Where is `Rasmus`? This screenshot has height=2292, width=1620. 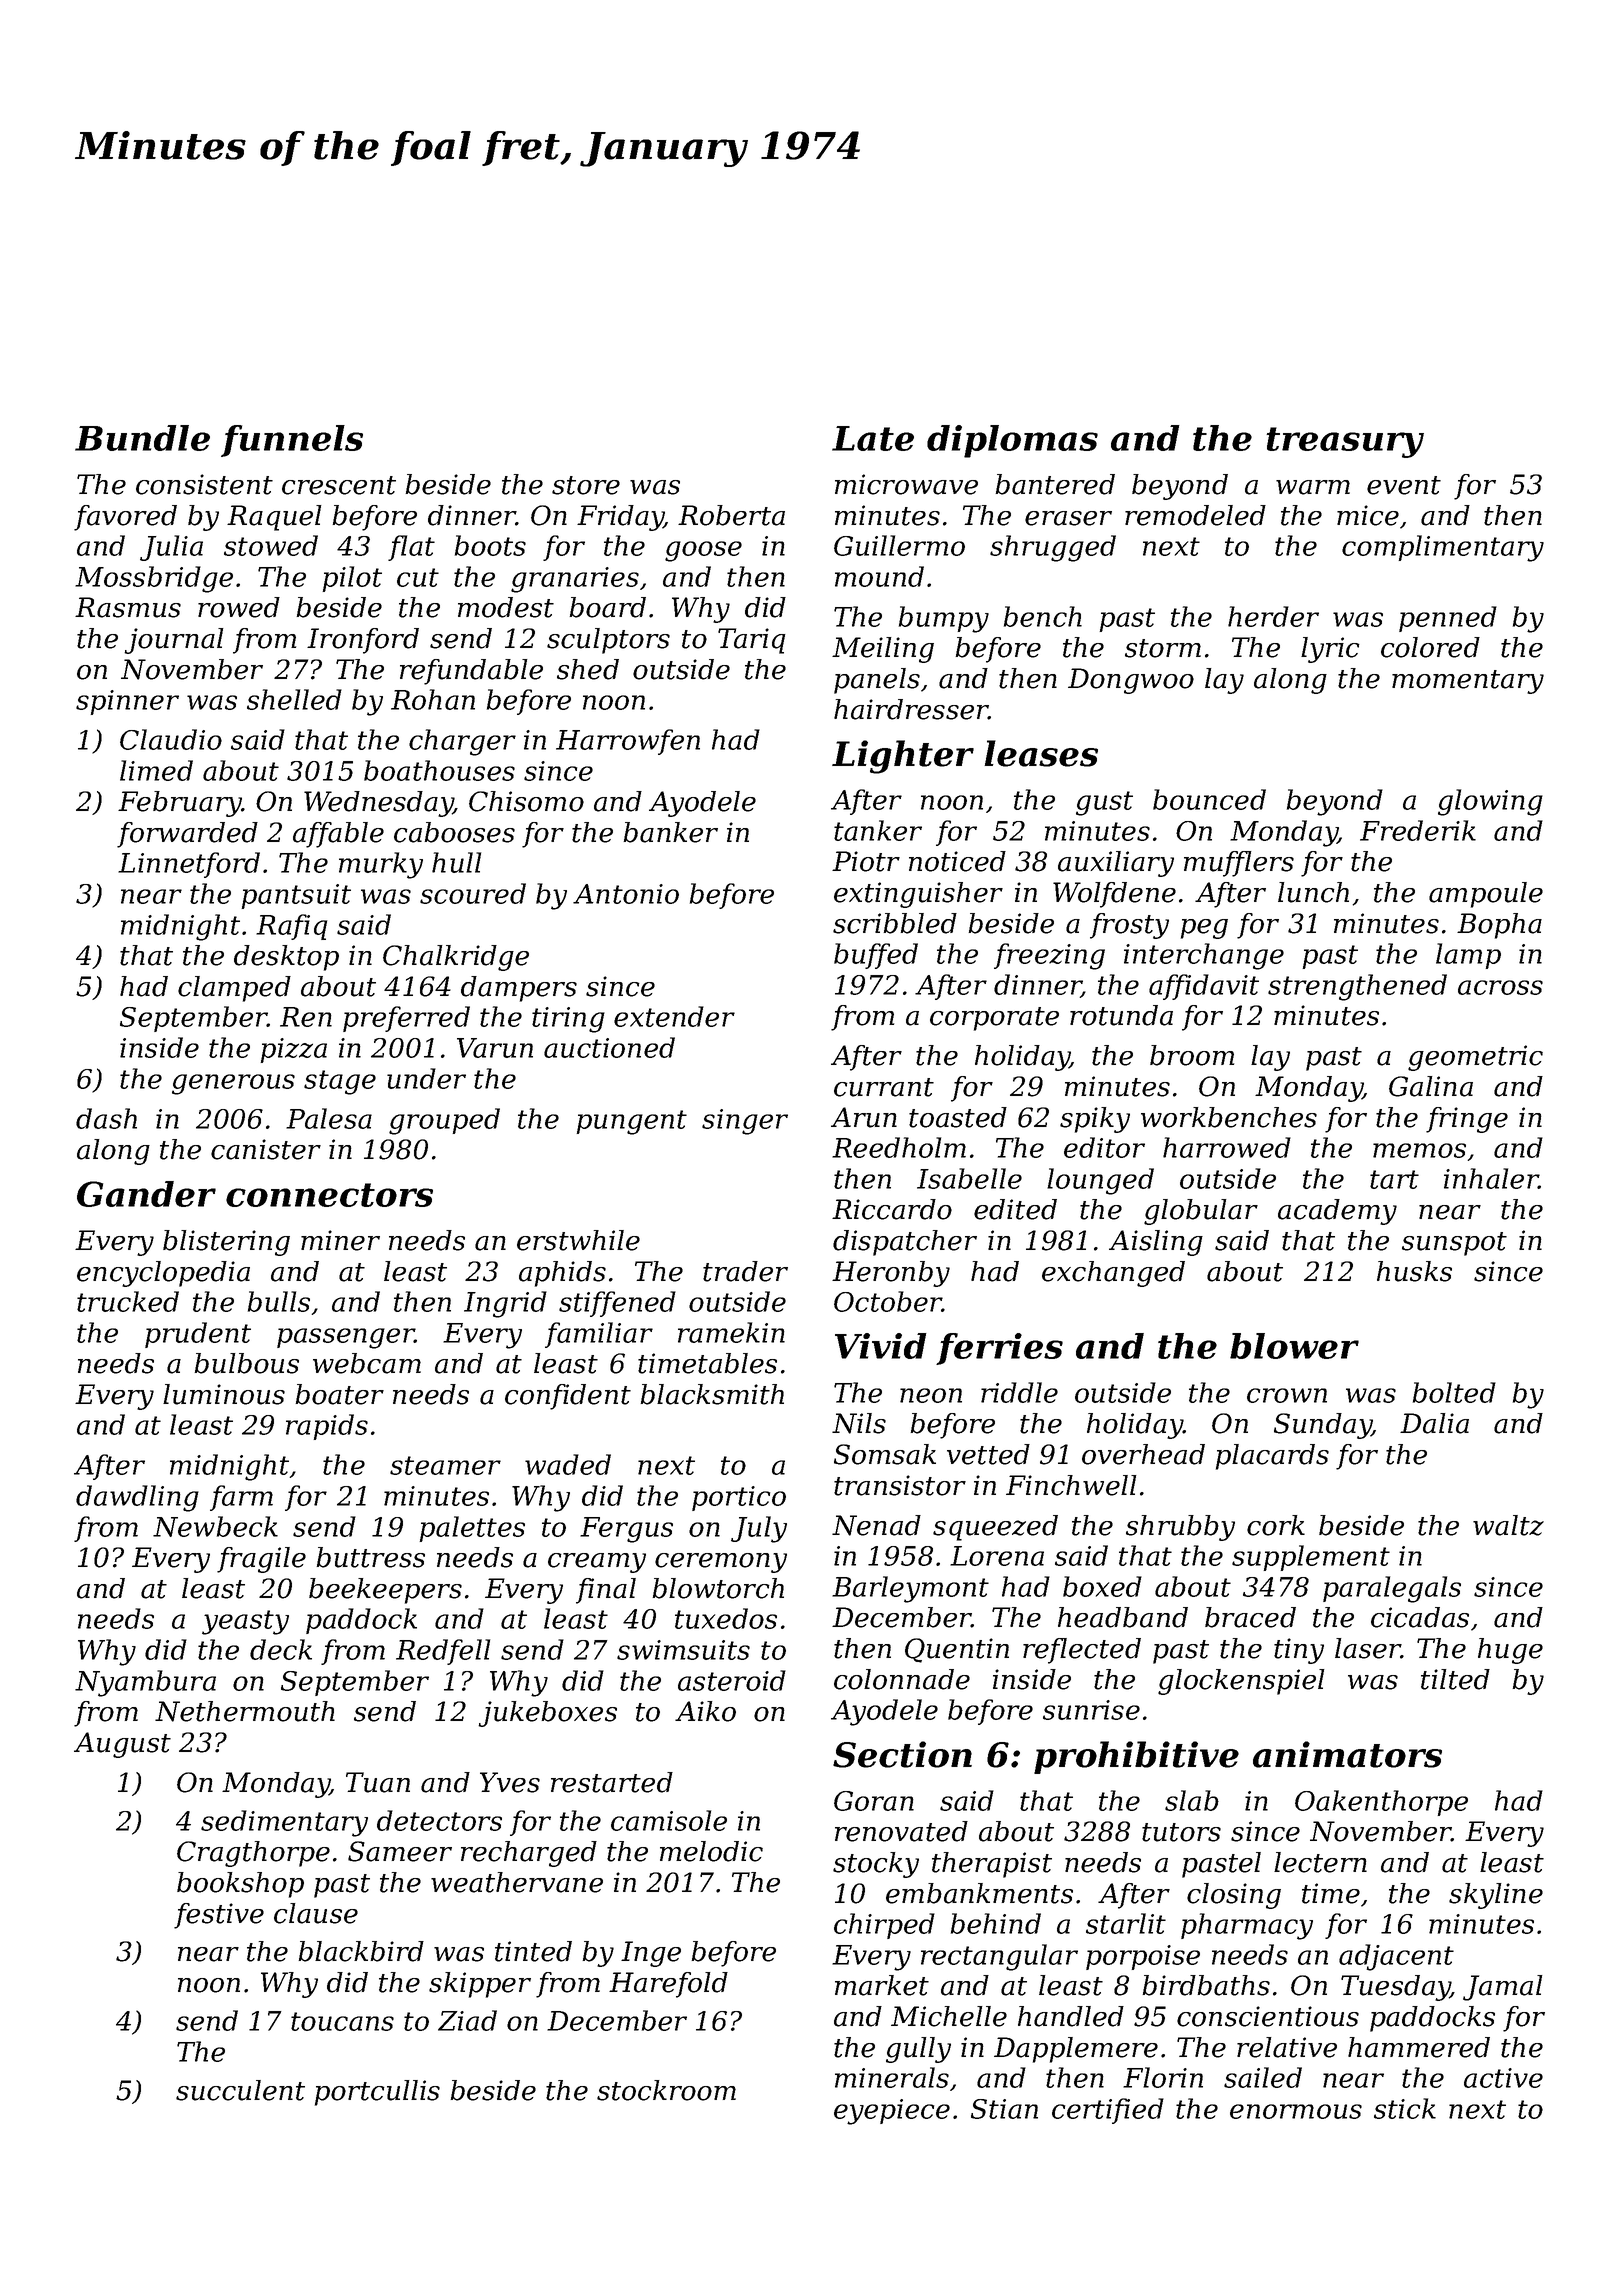
Rasmus is located at coordinates (128, 607).
